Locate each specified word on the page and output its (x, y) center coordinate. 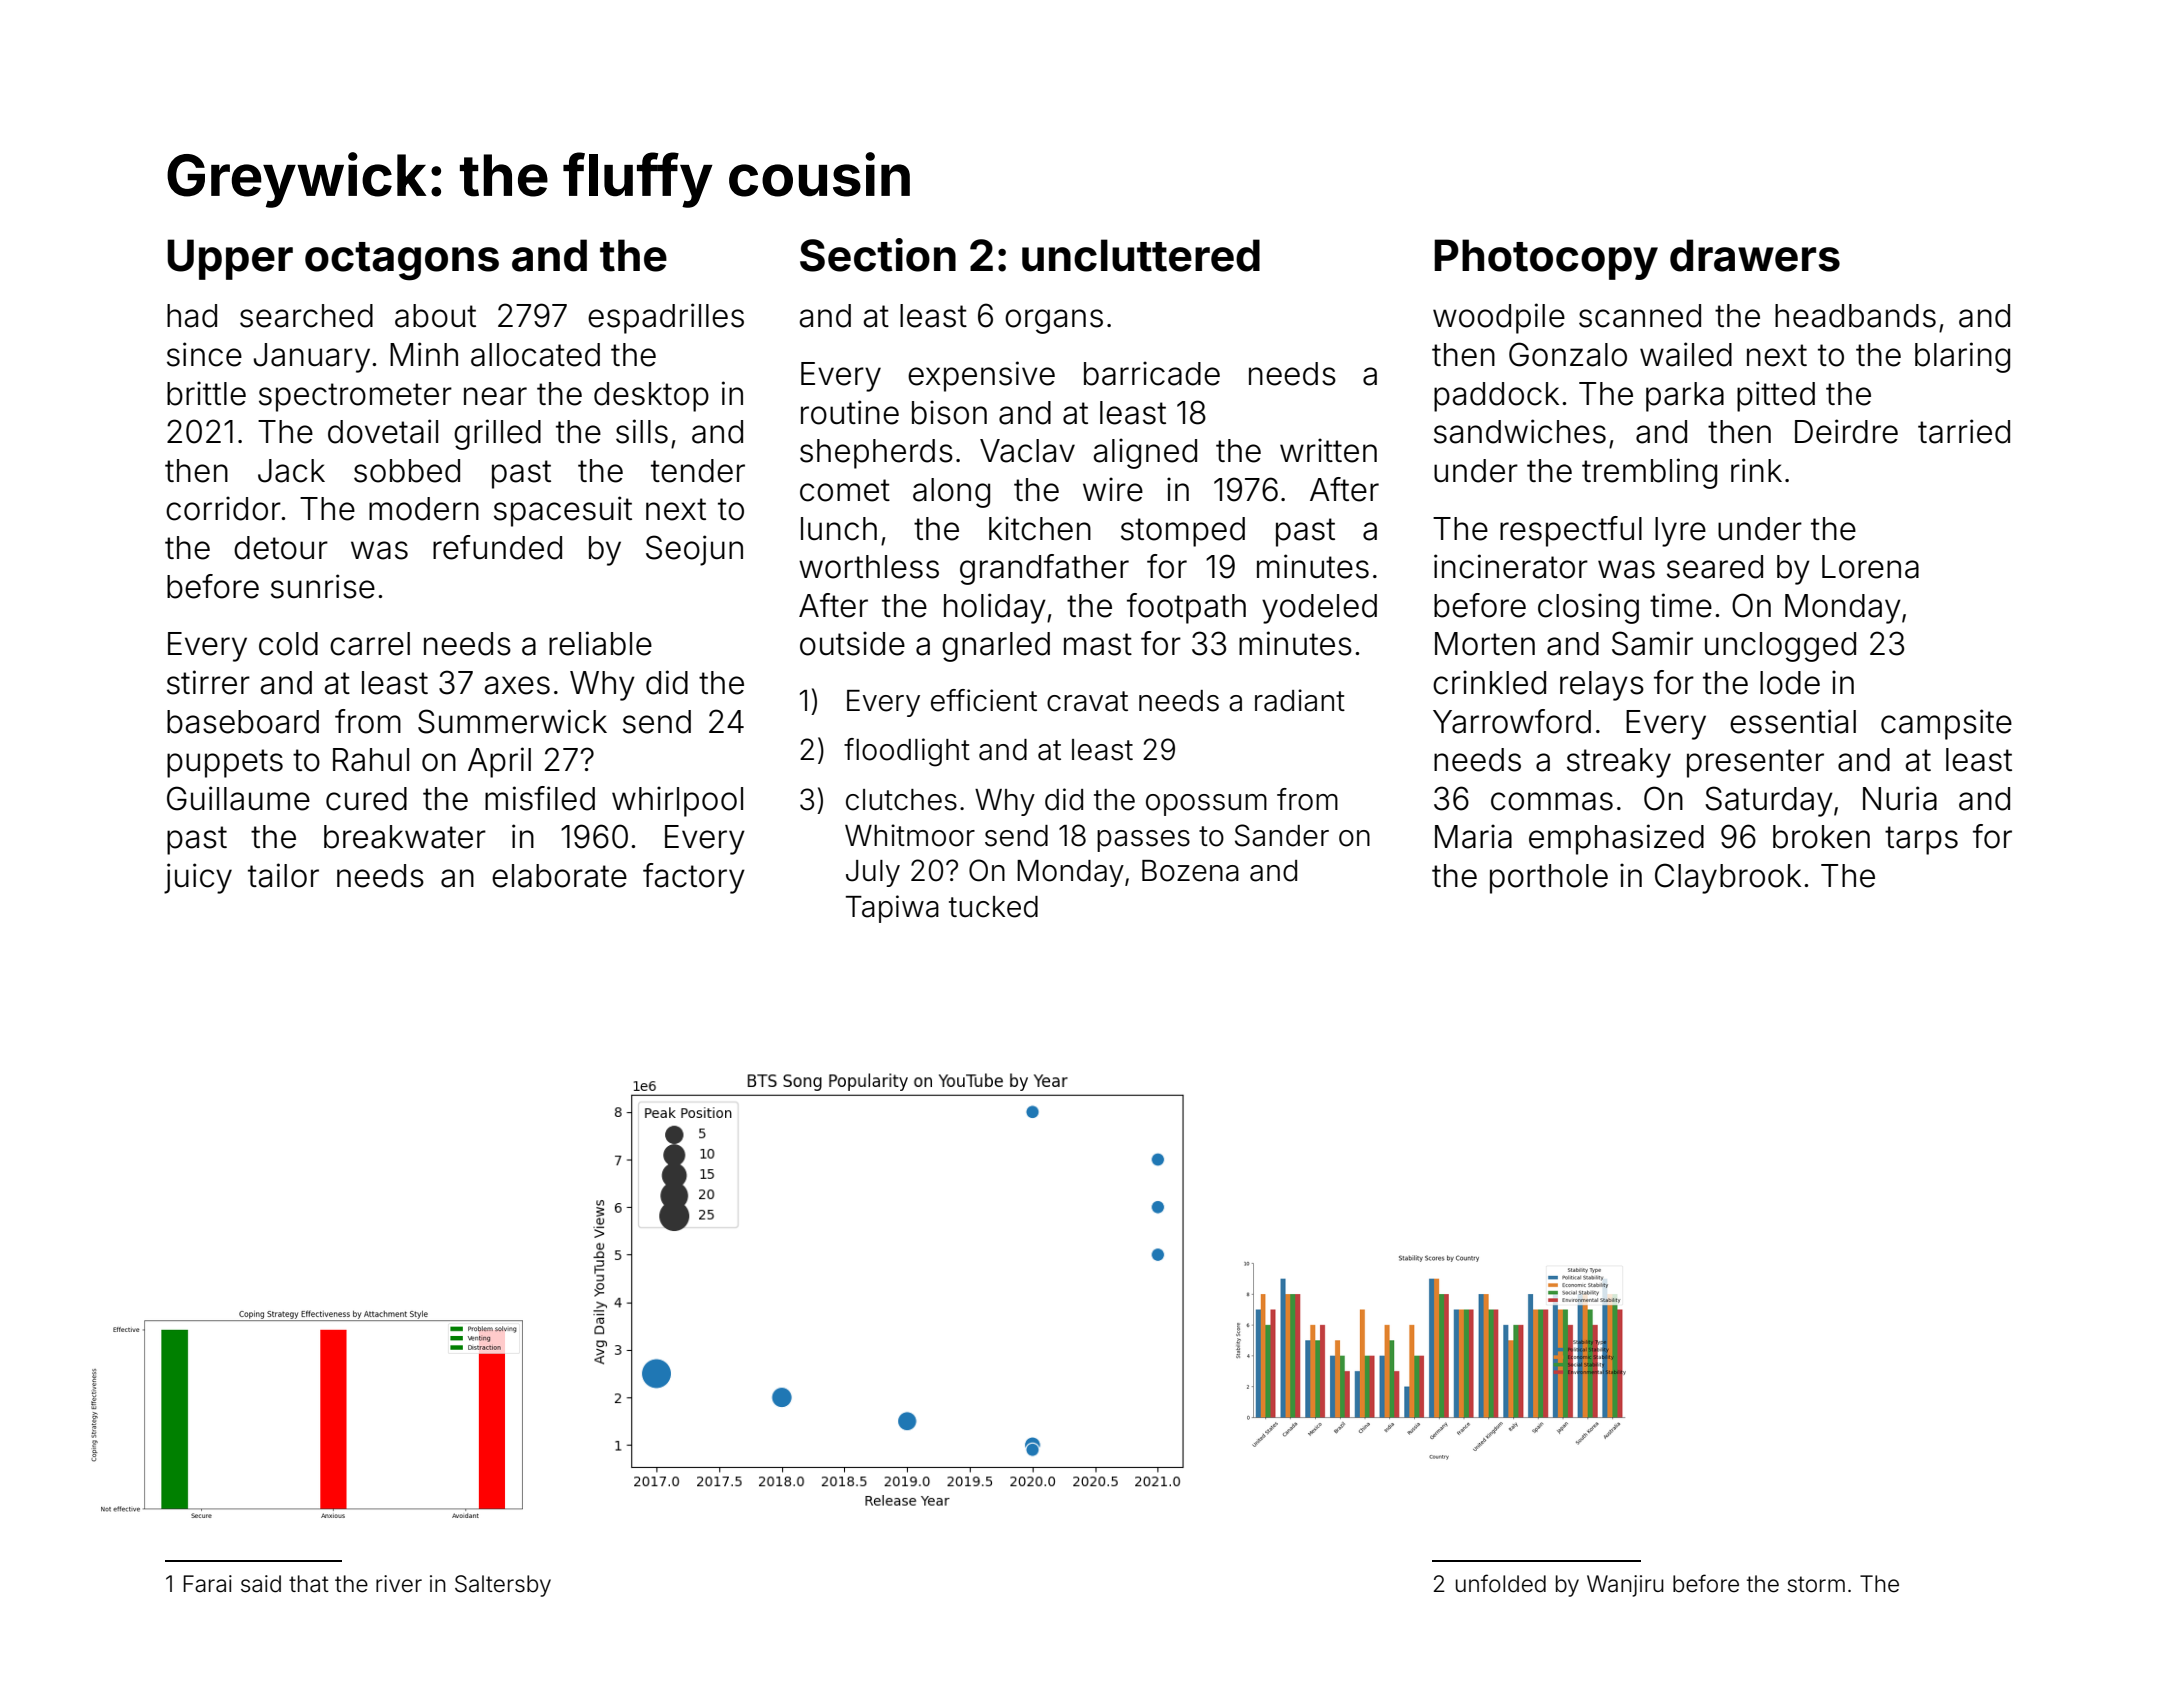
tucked (993, 907)
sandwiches (1520, 431)
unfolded (1501, 1583)
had (192, 316)
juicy (198, 878)
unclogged (1780, 647)
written (1328, 450)
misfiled (540, 798)
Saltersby (503, 1586)
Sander (1282, 835)
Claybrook (1728, 878)
